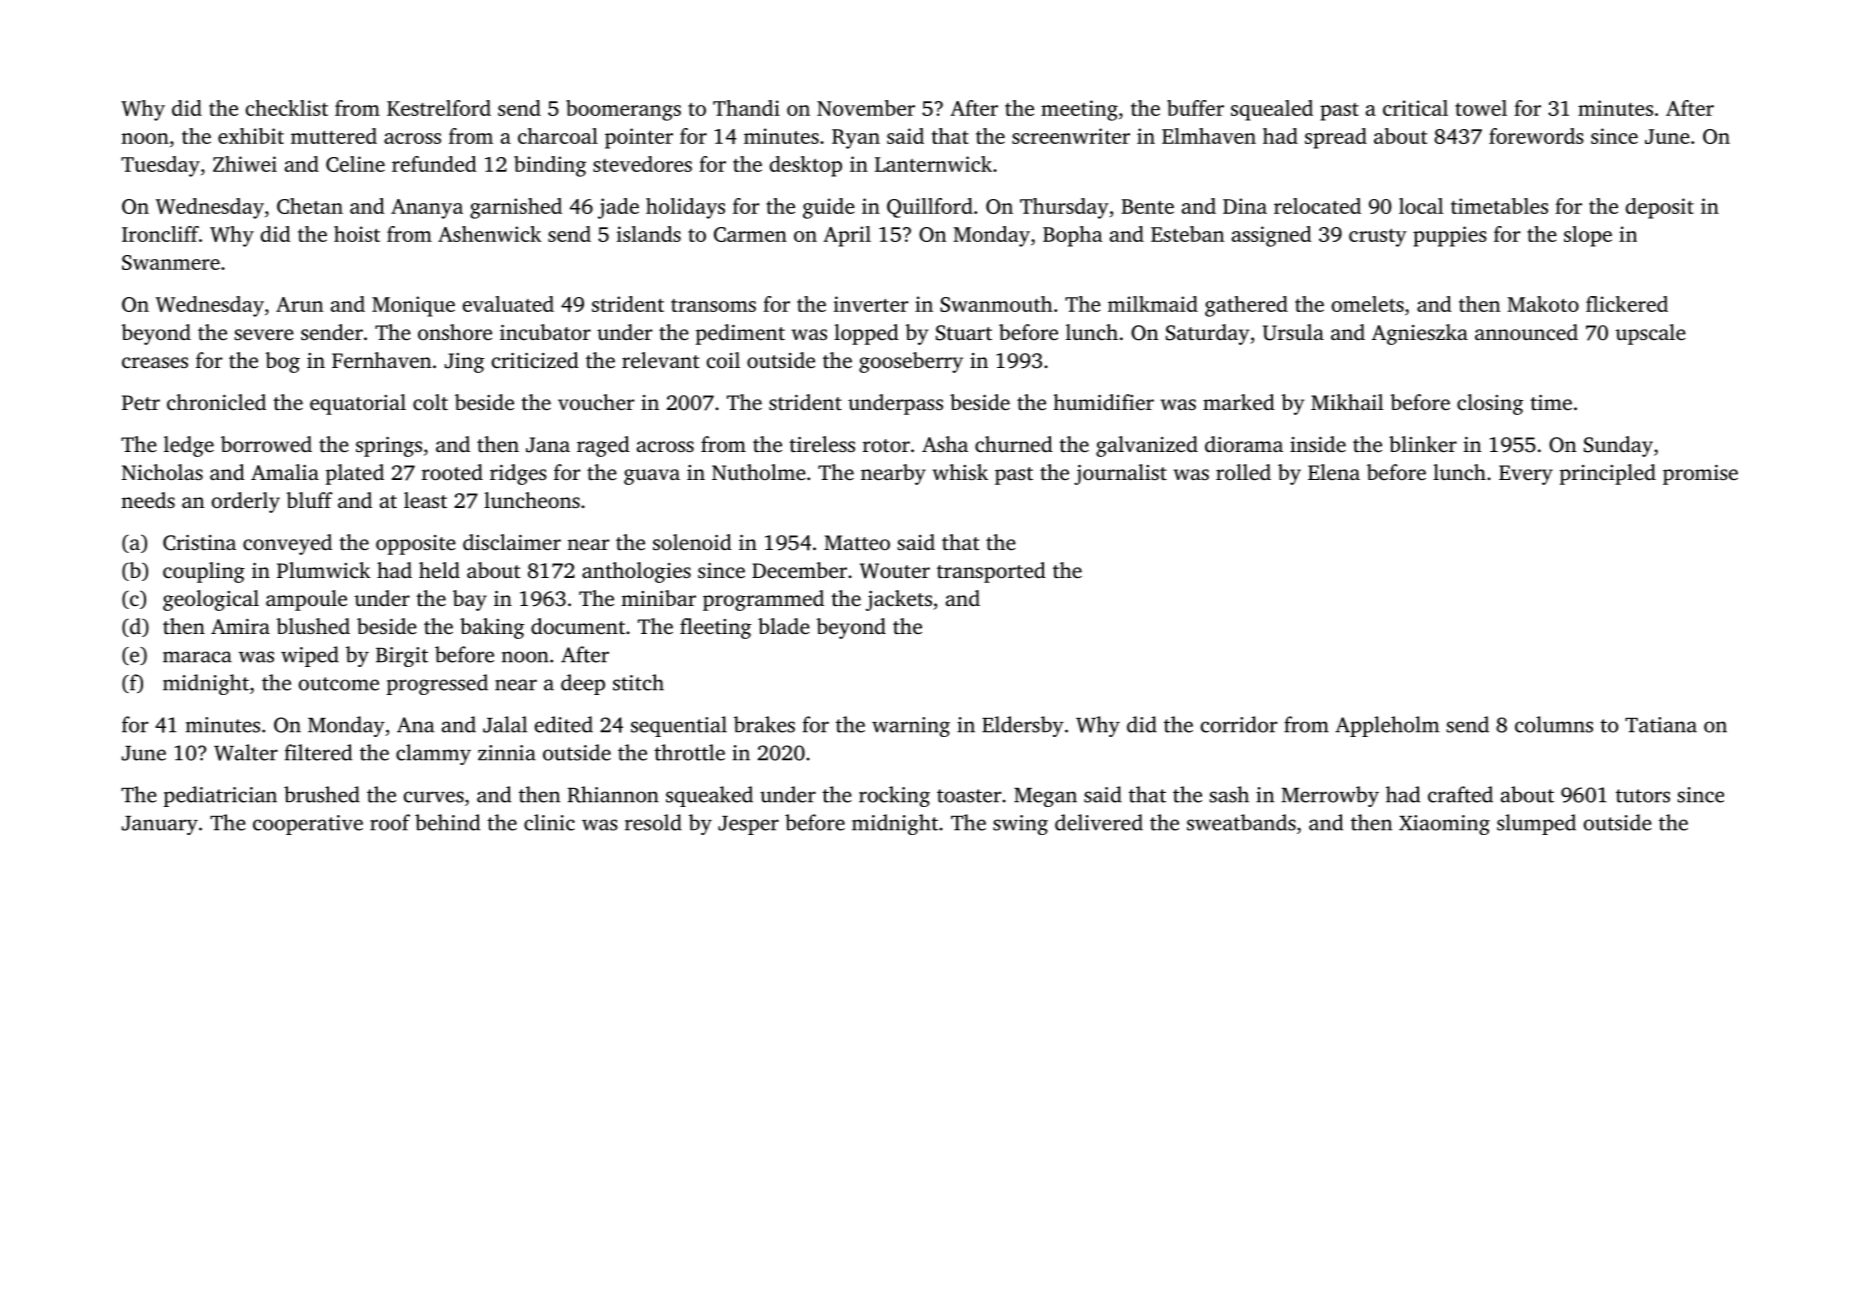 The image size is (1862, 1316). I want to click on Sunday, so click(1618, 446).
